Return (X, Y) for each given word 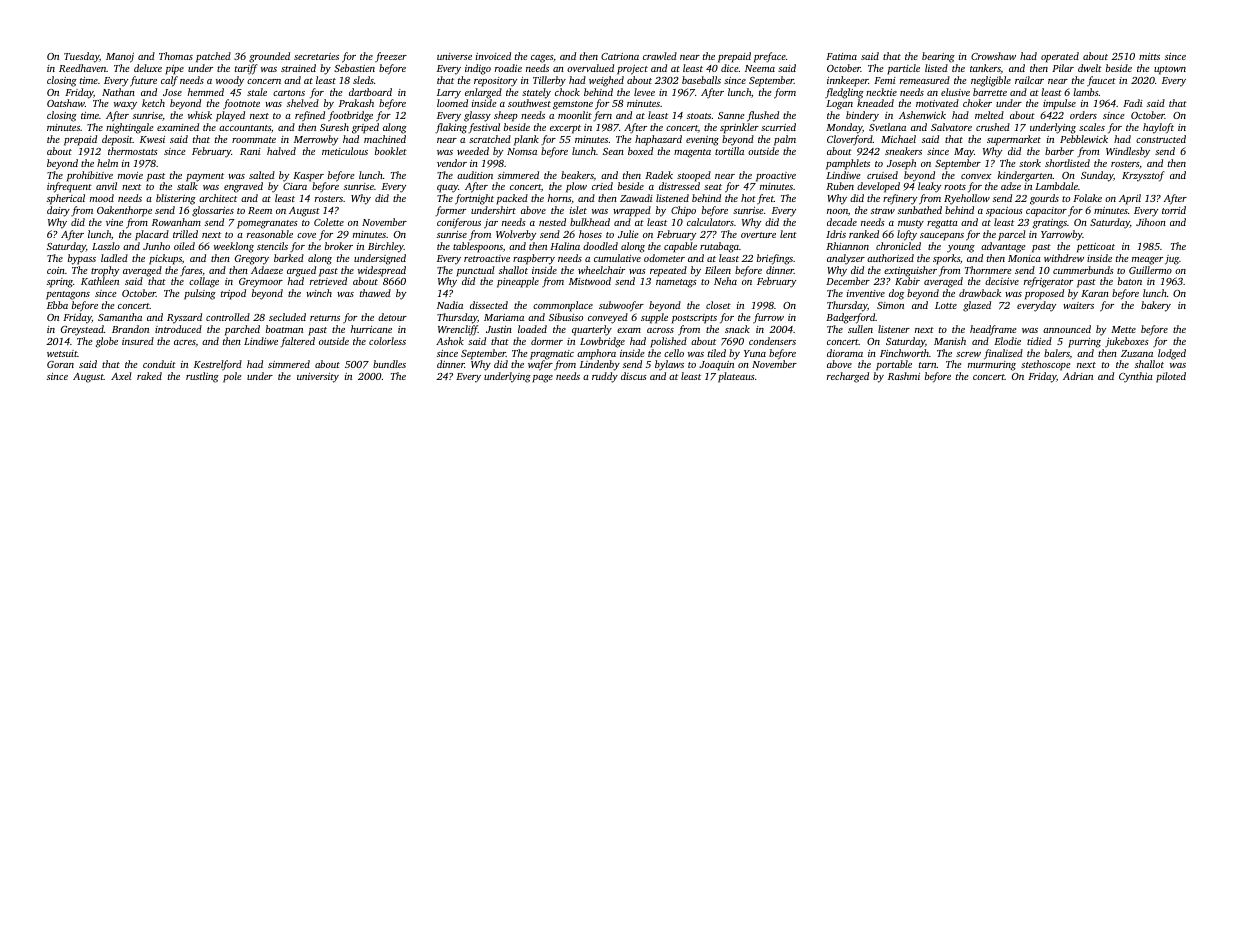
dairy (58, 211)
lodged (1172, 354)
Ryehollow (967, 199)
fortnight (474, 199)
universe (454, 56)
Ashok (450, 341)
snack (737, 329)
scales (1092, 127)
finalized (1003, 354)
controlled (228, 317)
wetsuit (62, 353)
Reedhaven (83, 68)
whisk (200, 115)
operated (1060, 57)
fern (602, 116)
